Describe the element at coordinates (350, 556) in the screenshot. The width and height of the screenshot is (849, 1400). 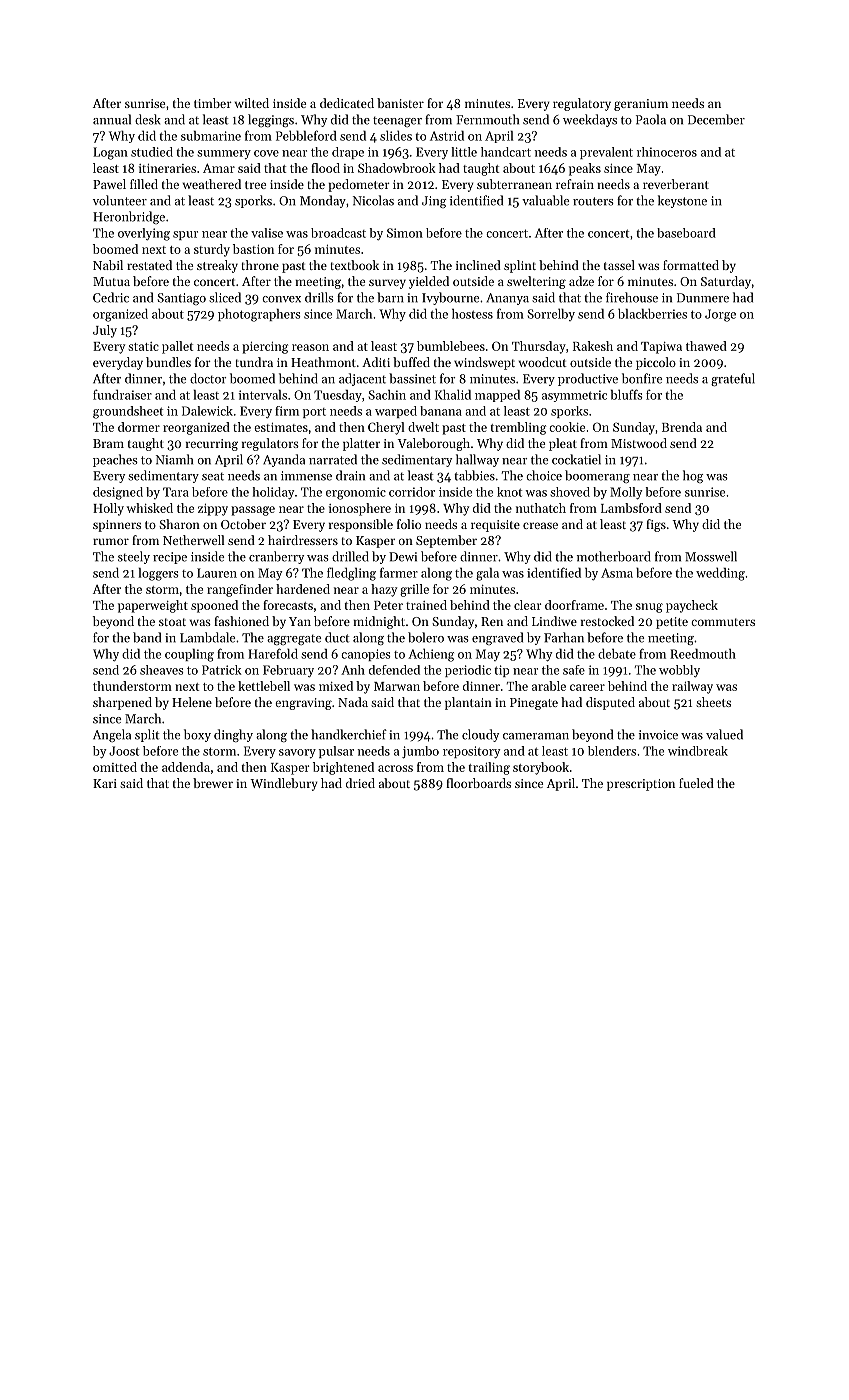
I see `drilled` at that location.
